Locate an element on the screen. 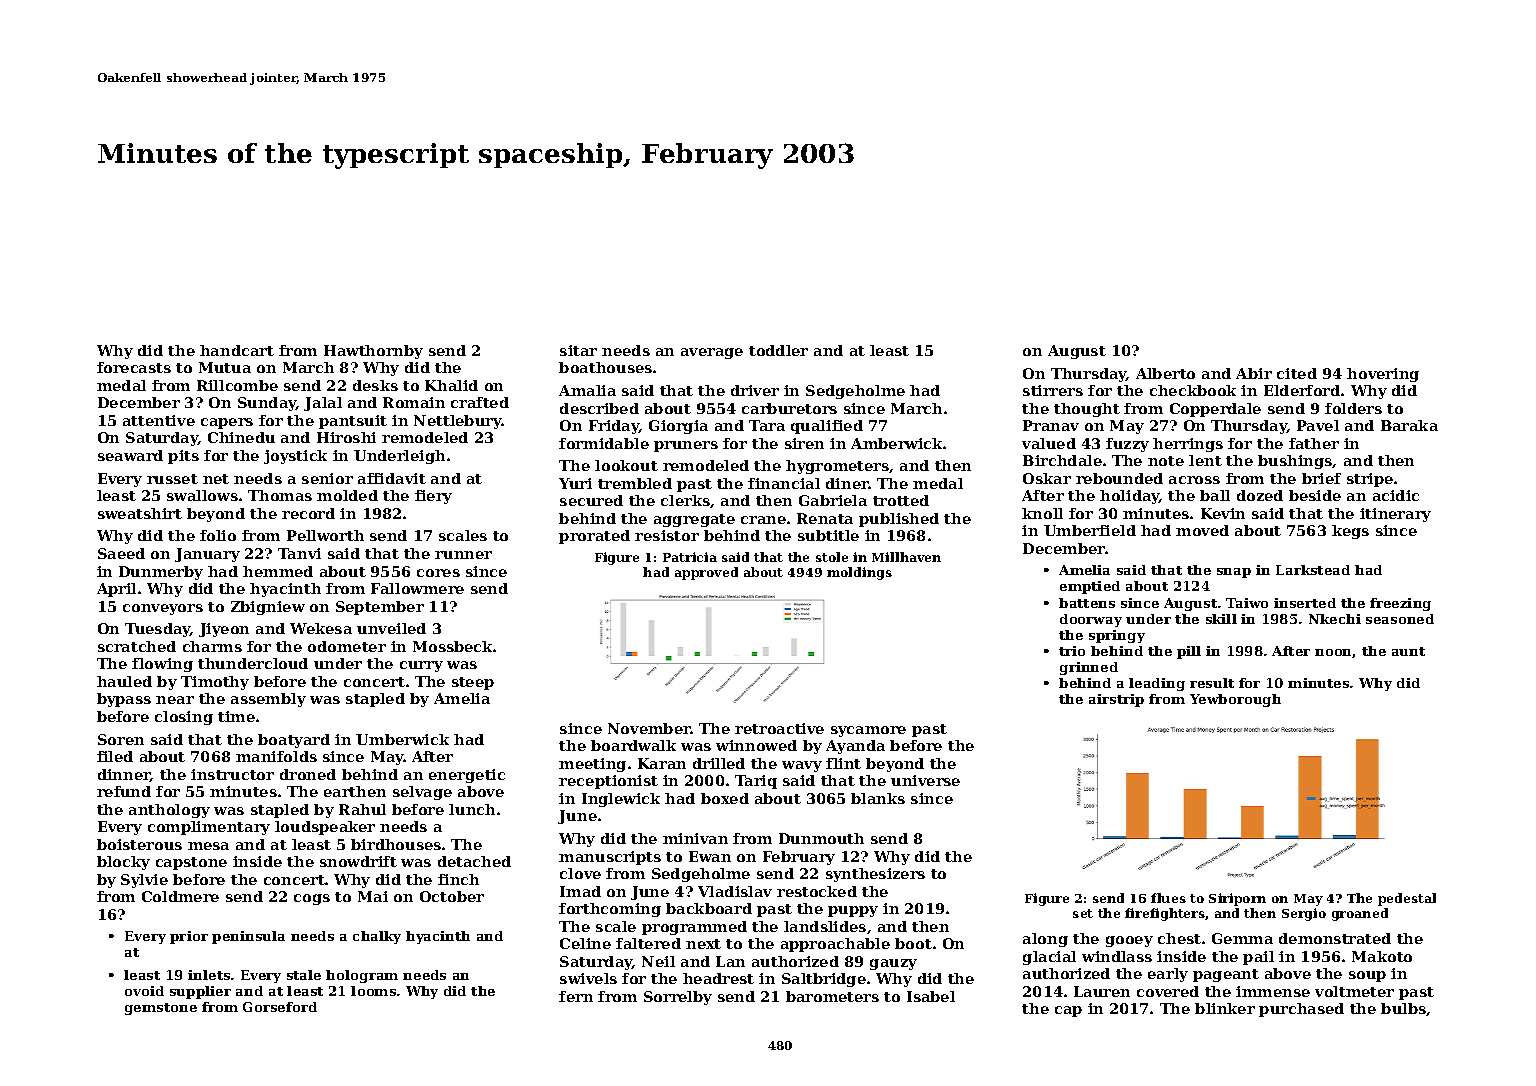 Image resolution: width=1536 pixels, height=1086 pixels. Gorseford is located at coordinates (280, 1007).
